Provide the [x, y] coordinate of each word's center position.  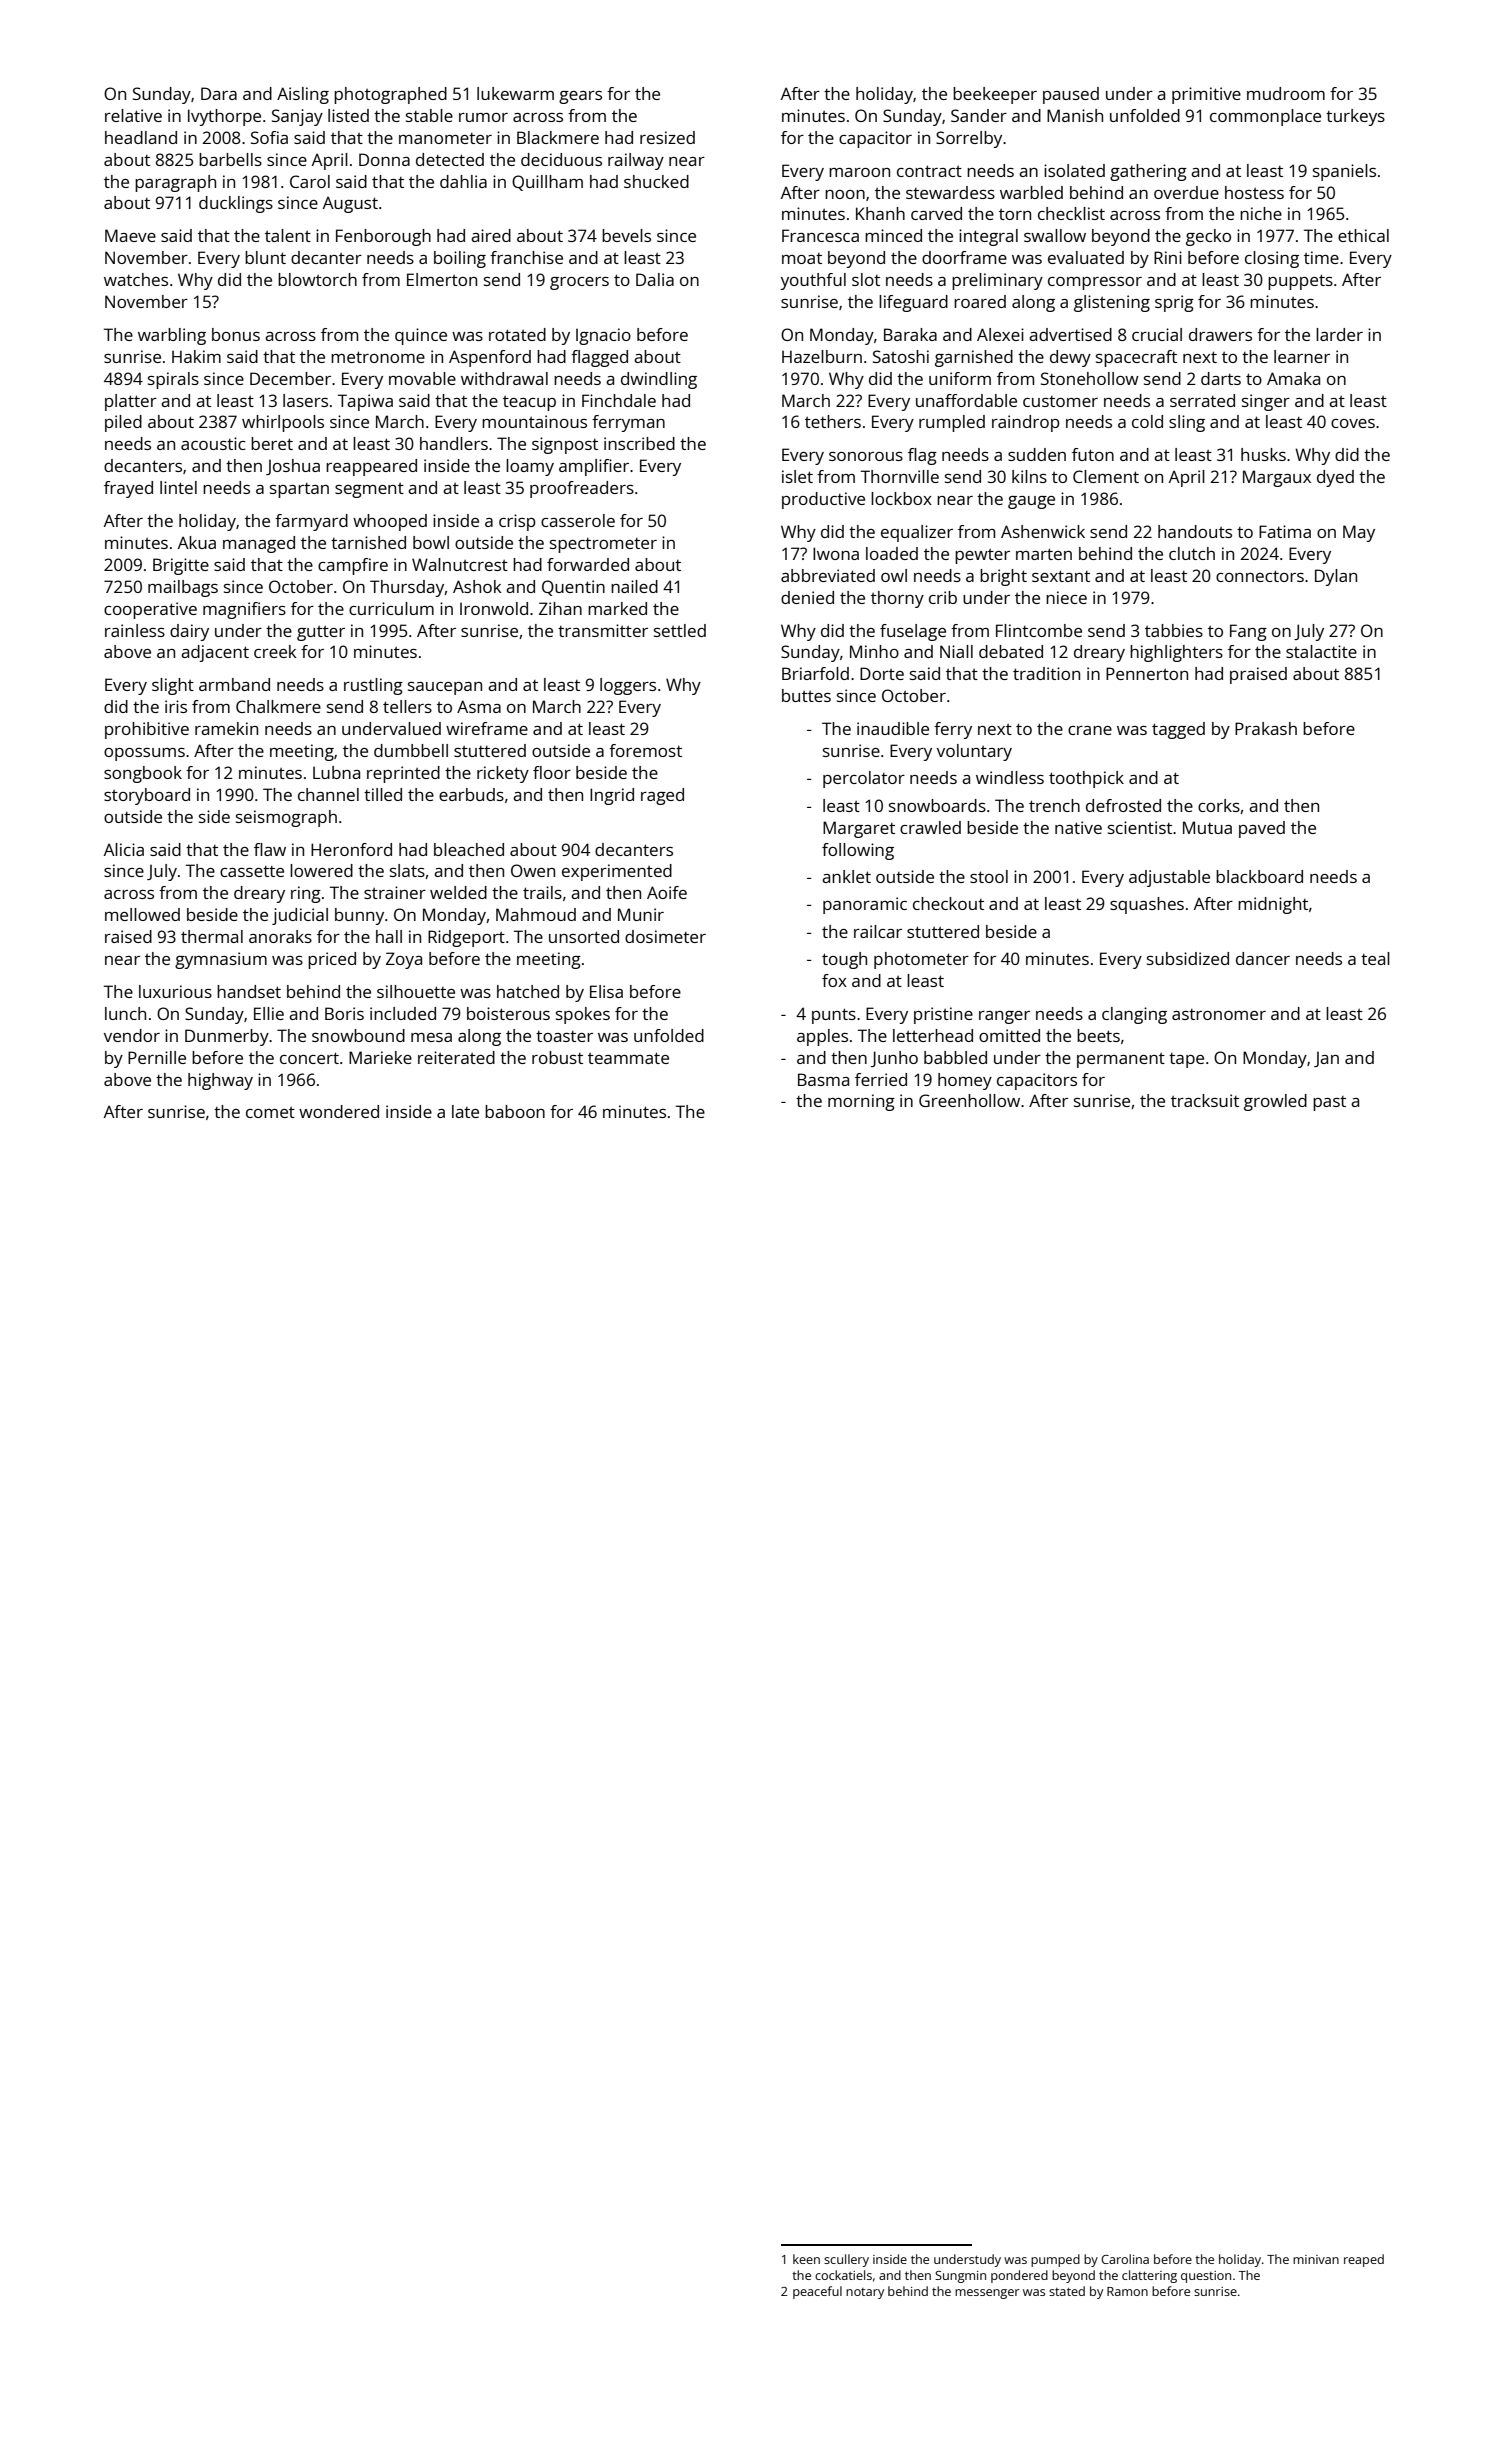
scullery [846, 2260]
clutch [1192, 553]
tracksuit [1205, 1100]
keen [806, 2259]
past [1329, 1103]
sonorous [866, 456]
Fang [1248, 632]
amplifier [594, 467]
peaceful [817, 2292]
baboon [515, 1111]
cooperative [150, 610]
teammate [628, 1058]
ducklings [236, 204]
